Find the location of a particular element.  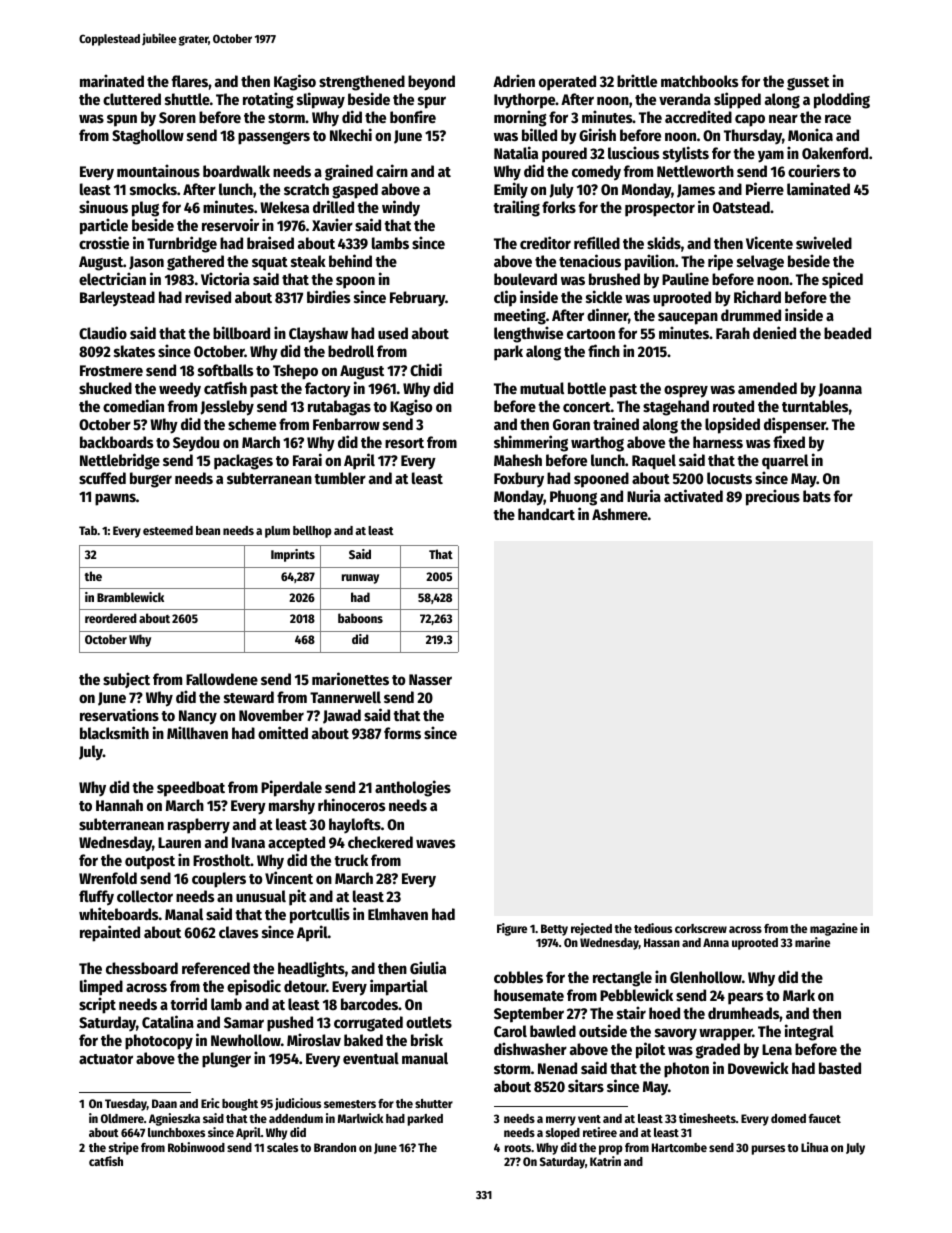

creditor is located at coordinates (545, 242).
